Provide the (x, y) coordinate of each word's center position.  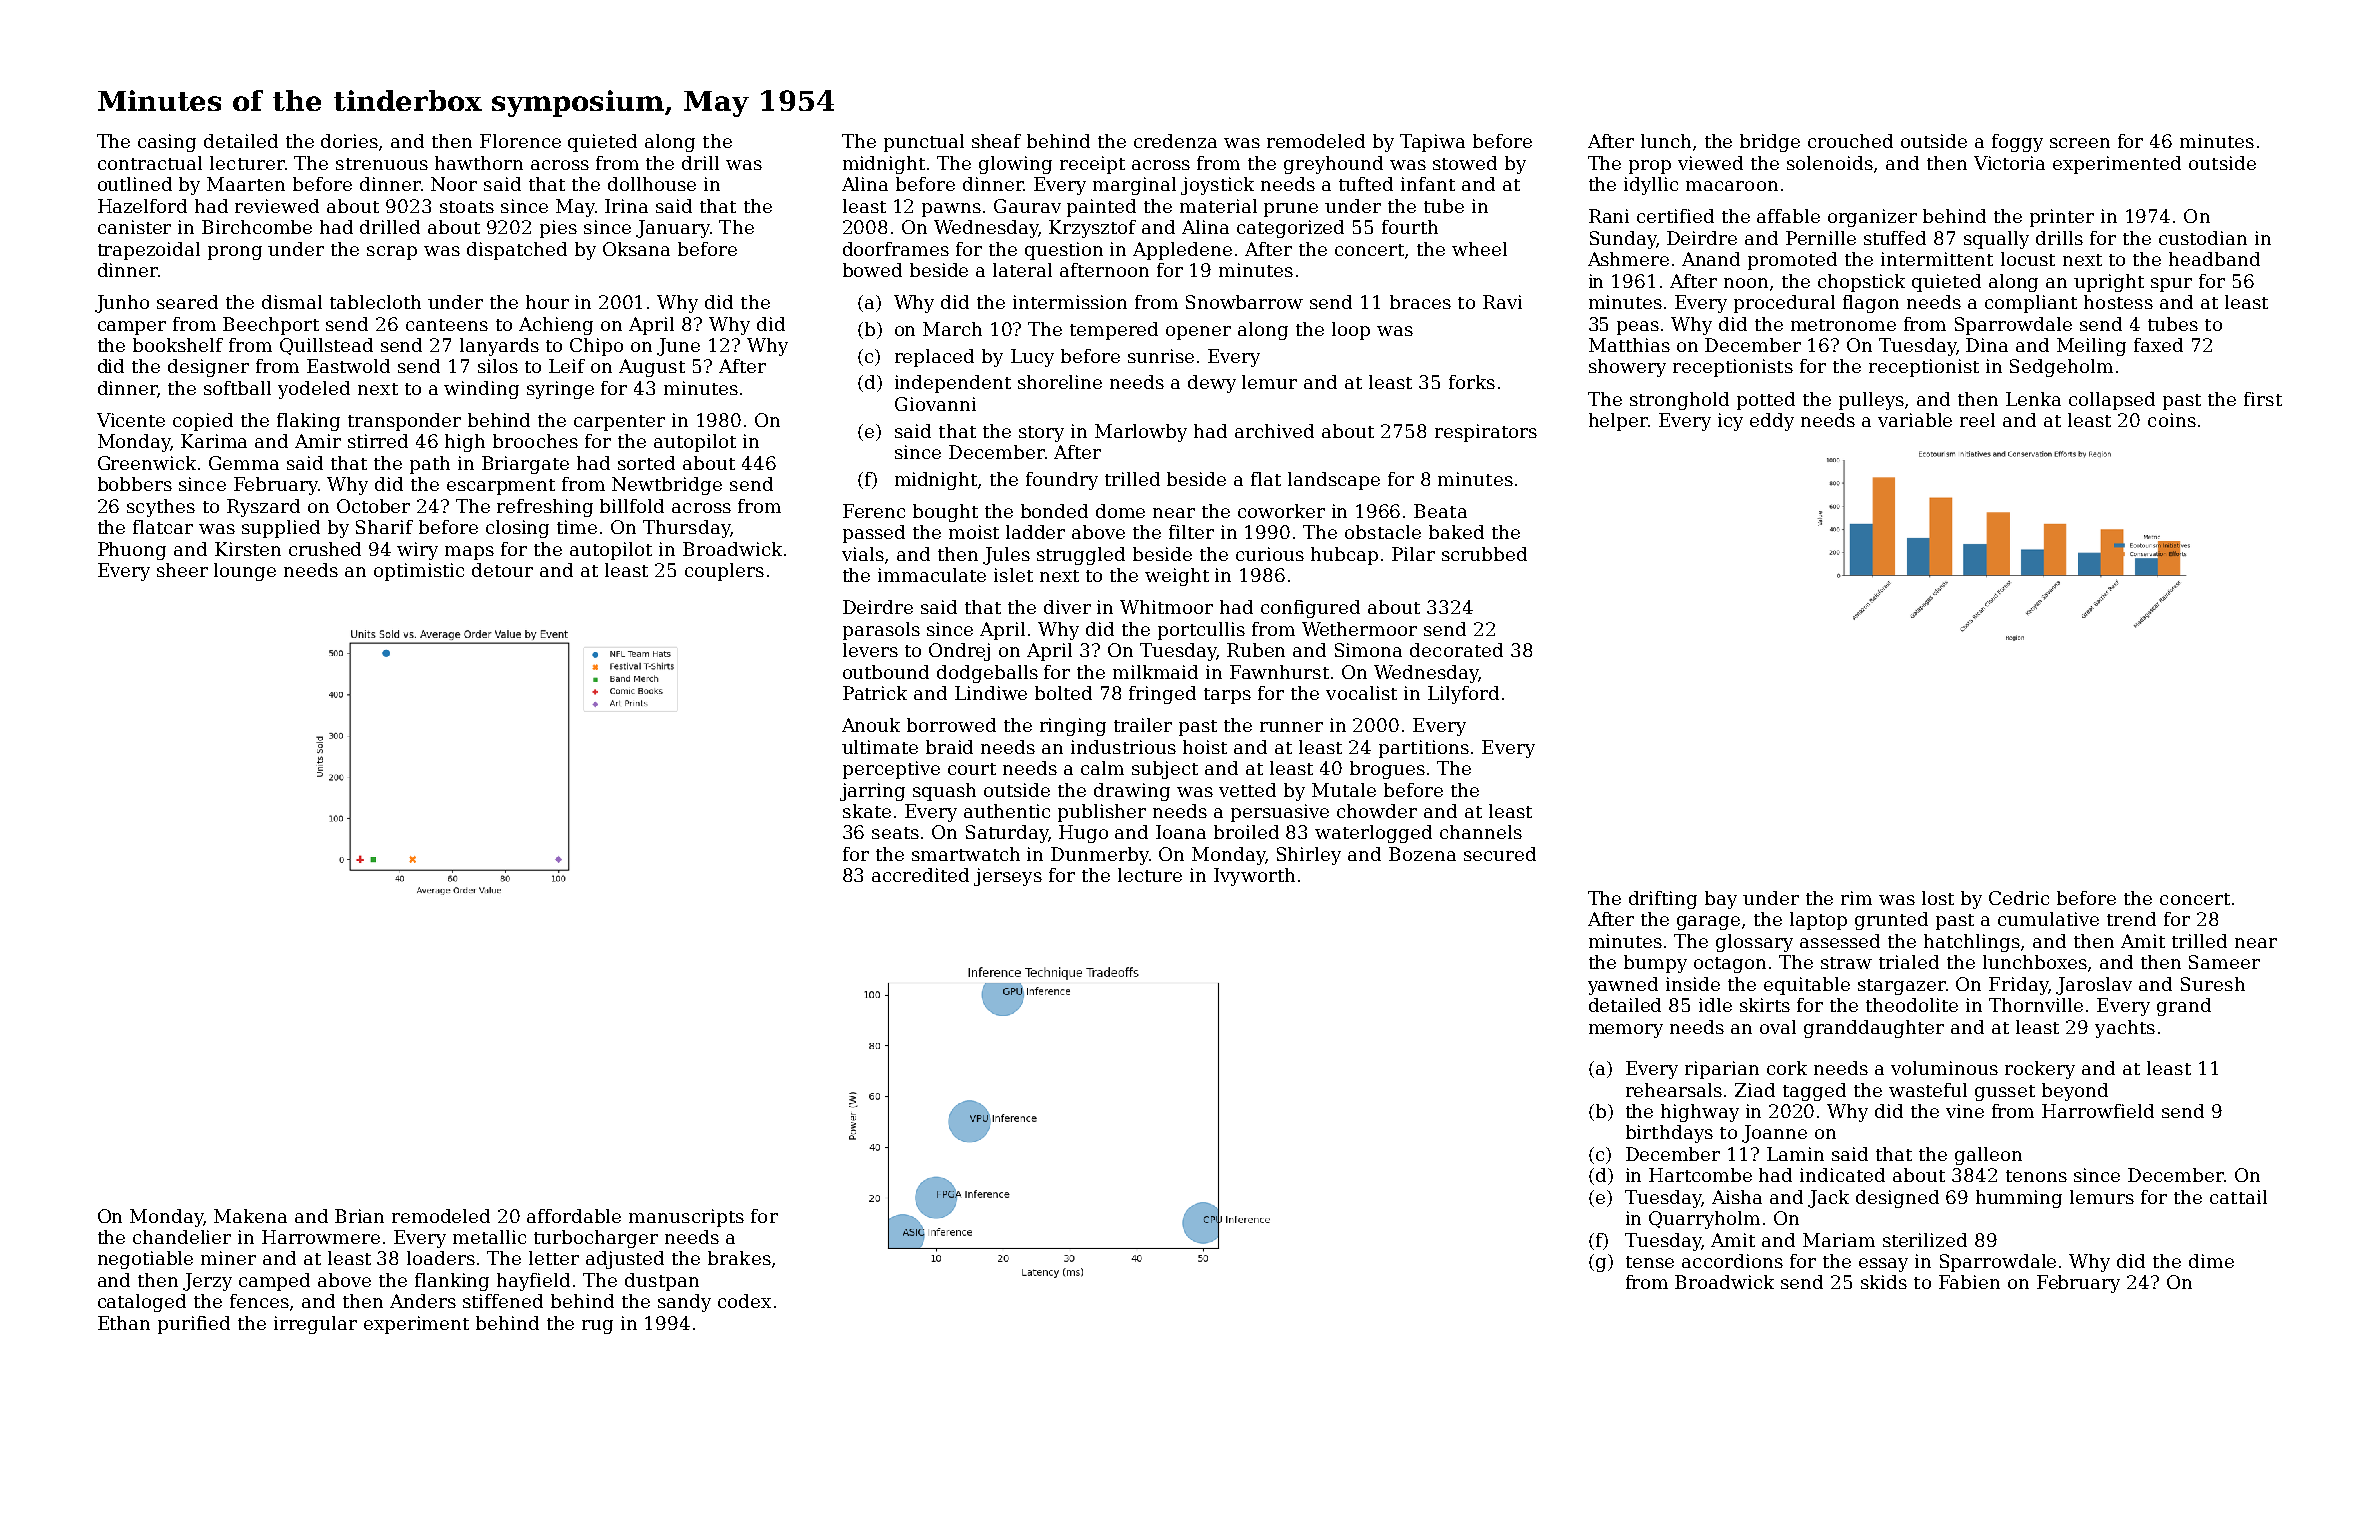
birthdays (1669, 1134)
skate (867, 811)
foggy (2017, 143)
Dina (1987, 345)
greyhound (1333, 165)
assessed (1840, 941)
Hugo (1083, 834)
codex (744, 1301)
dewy (1212, 384)
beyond (2075, 1092)
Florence (520, 141)
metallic (489, 1237)
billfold (632, 506)
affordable (574, 1216)
